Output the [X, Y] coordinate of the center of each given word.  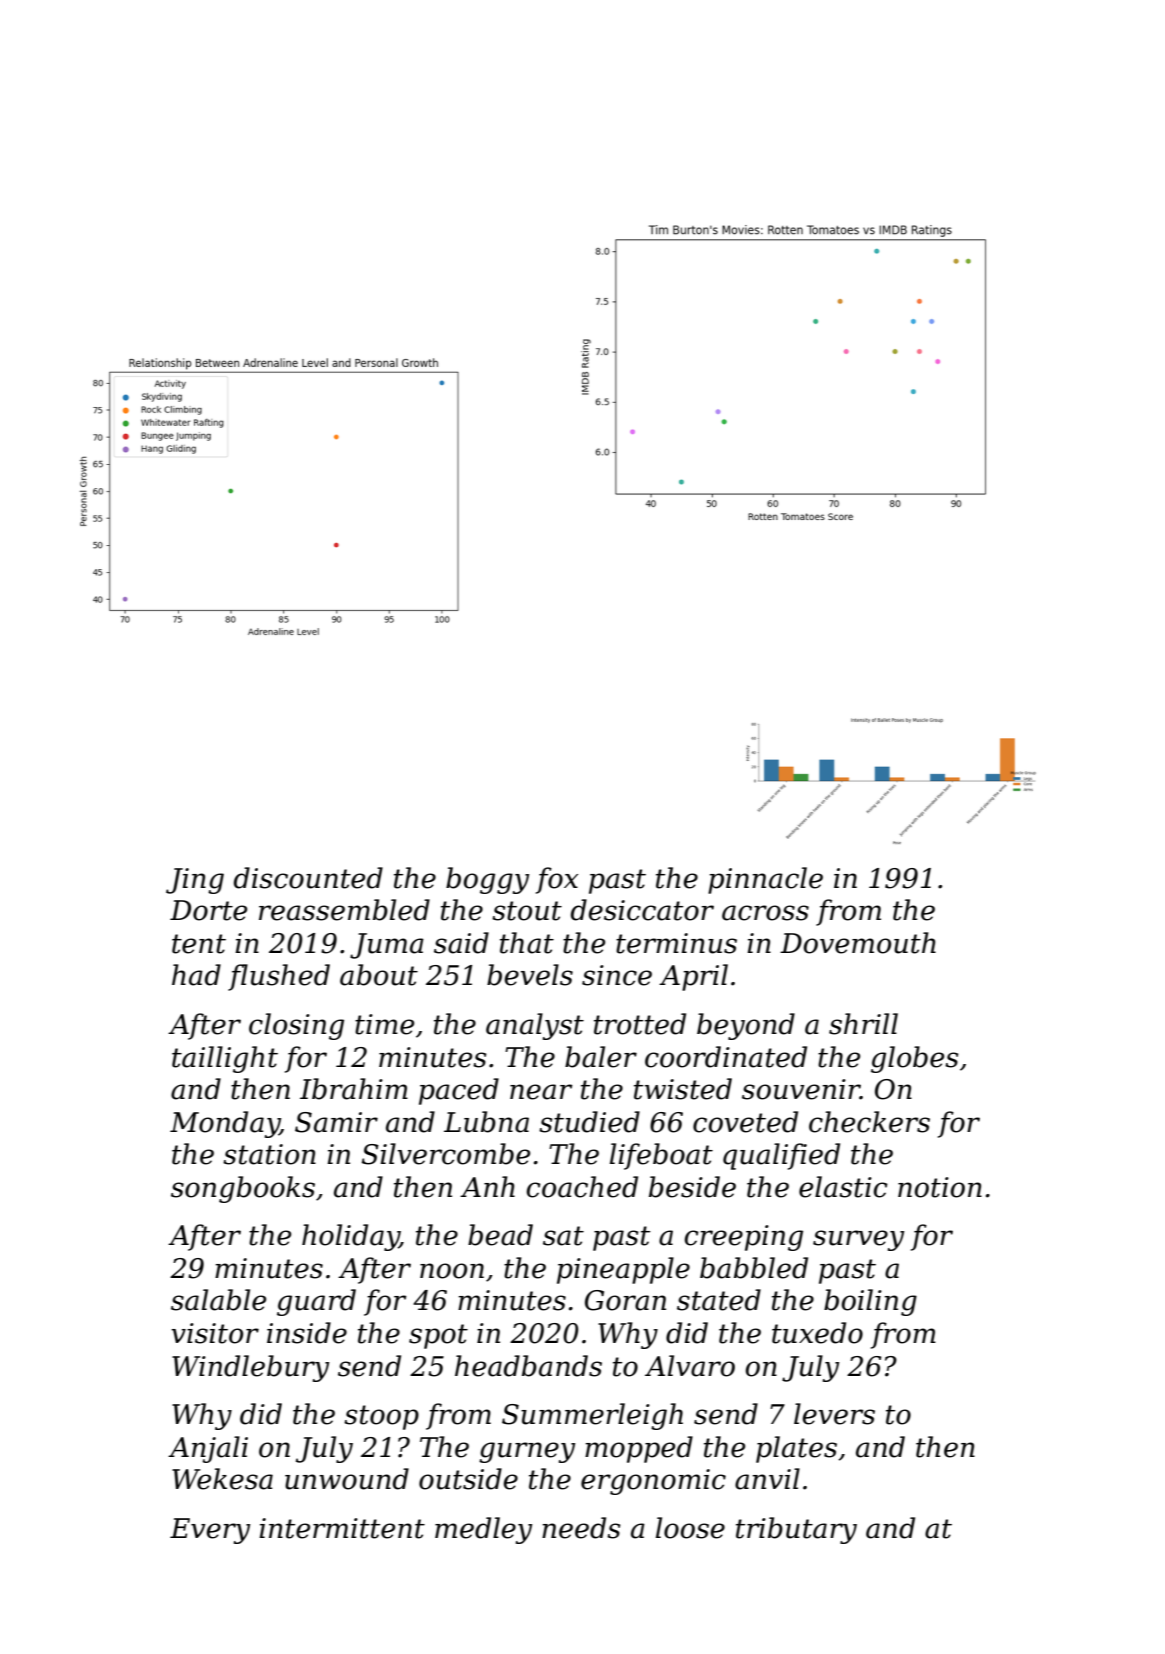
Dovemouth [858, 943]
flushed [279, 977]
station [269, 1154]
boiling [870, 1302]
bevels [530, 975]
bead [500, 1235]
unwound [347, 1479]
